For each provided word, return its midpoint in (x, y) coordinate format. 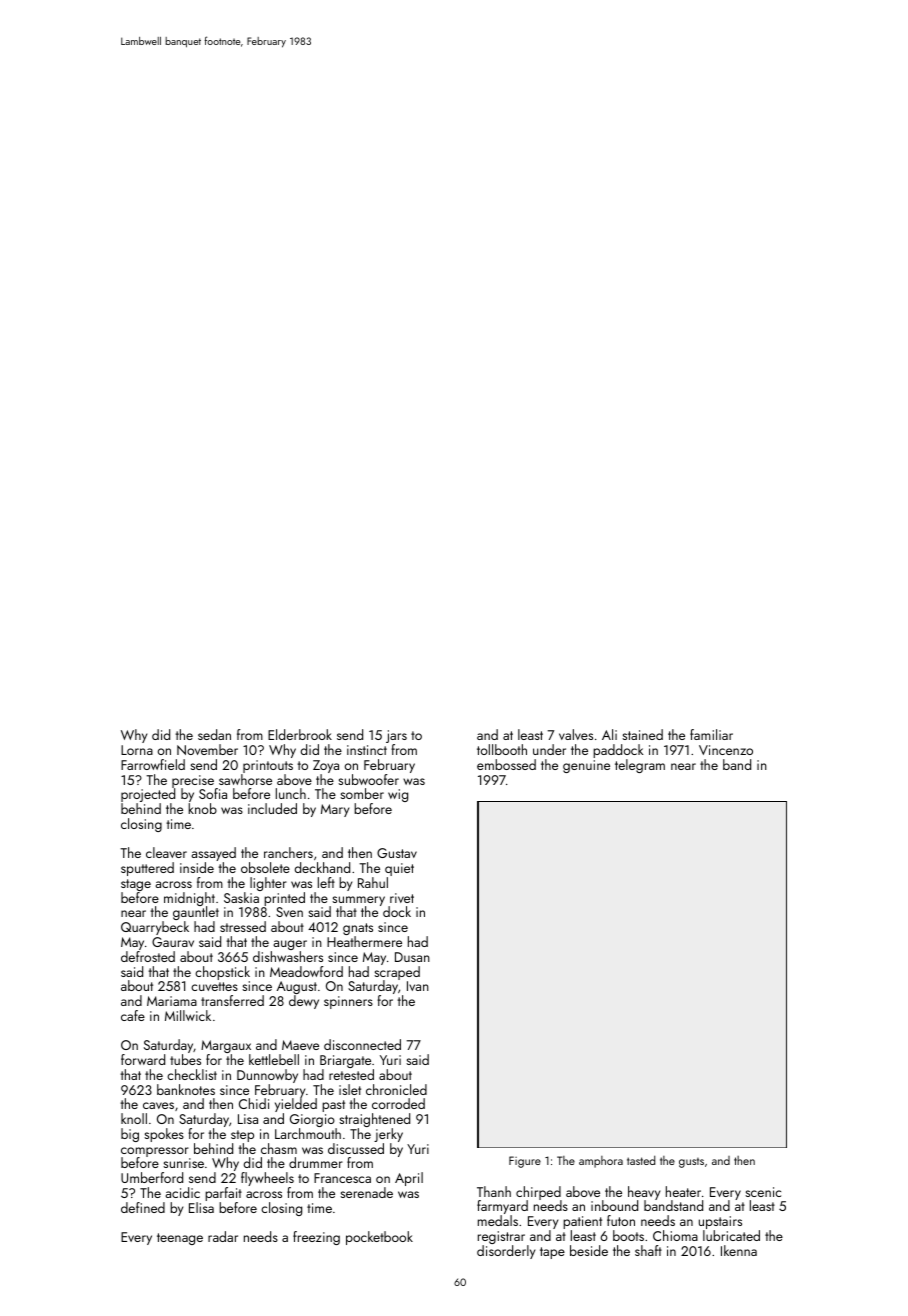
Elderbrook (300, 734)
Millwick (188, 1015)
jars (396, 736)
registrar (501, 1237)
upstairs (720, 1222)
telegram (640, 766)
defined (143, 1207)
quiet (399, 869)
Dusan (412, 957)
